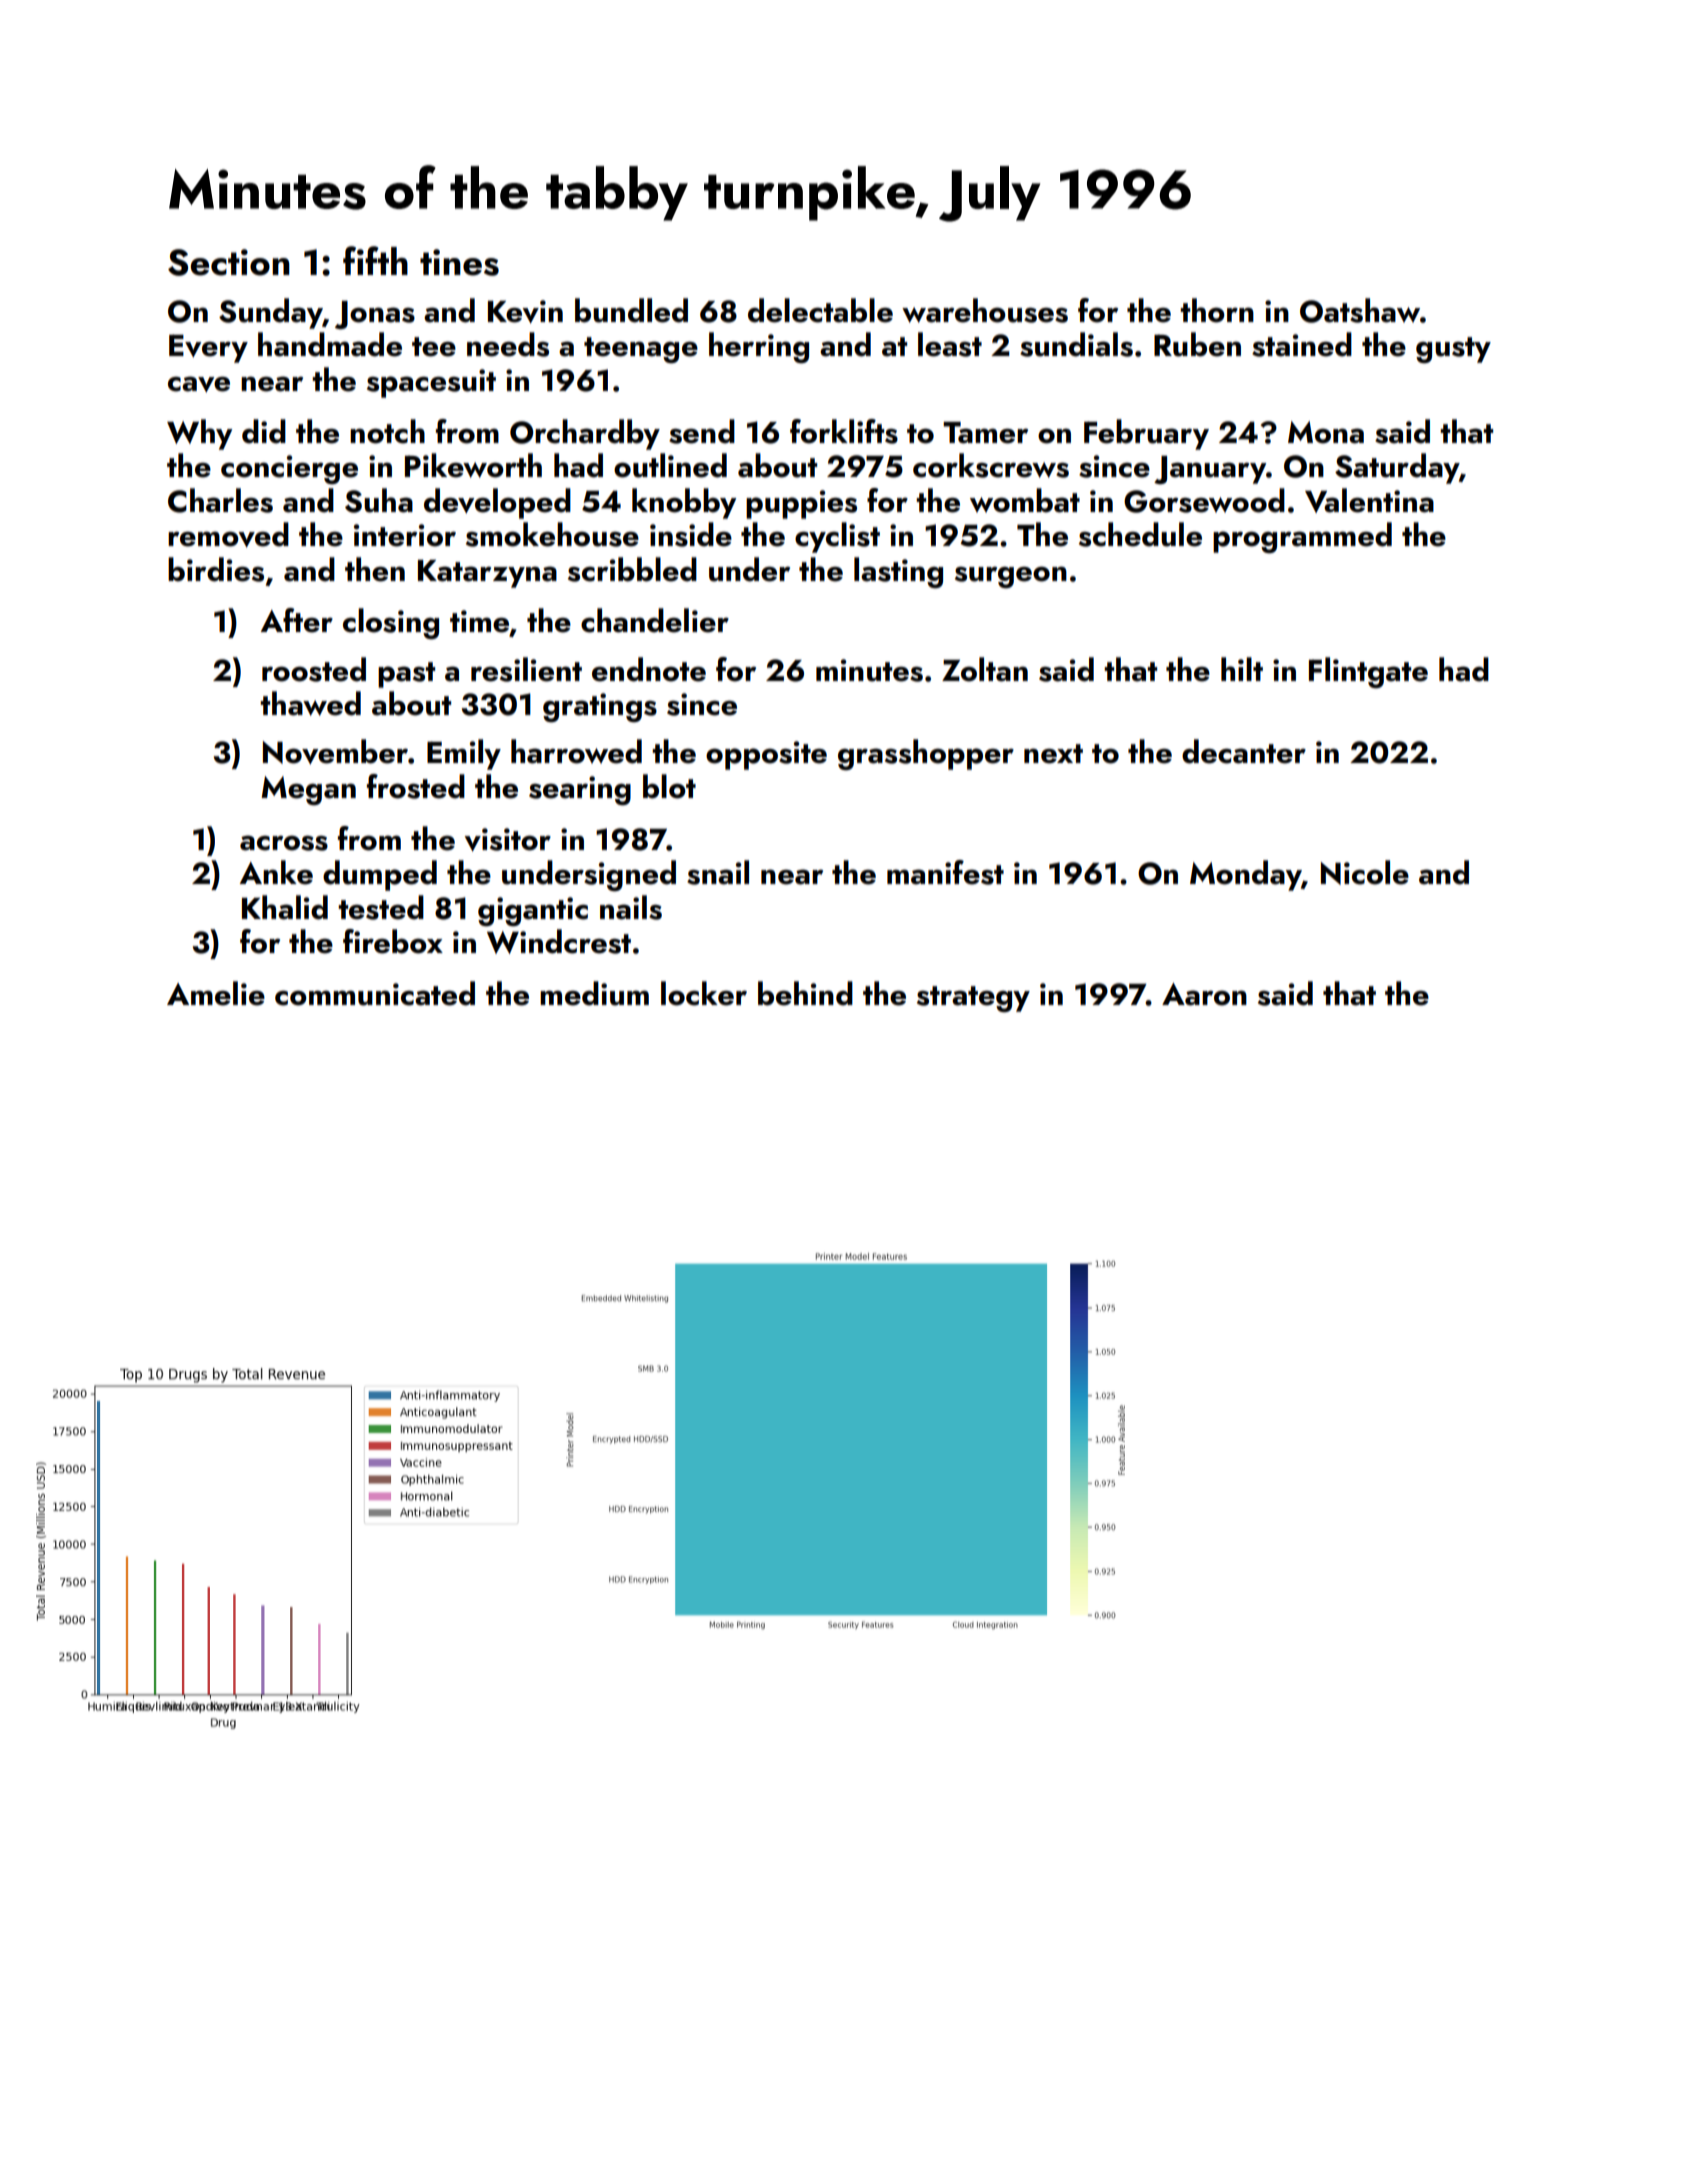  I want to click on Oatshaw, so click(1360, 310).
